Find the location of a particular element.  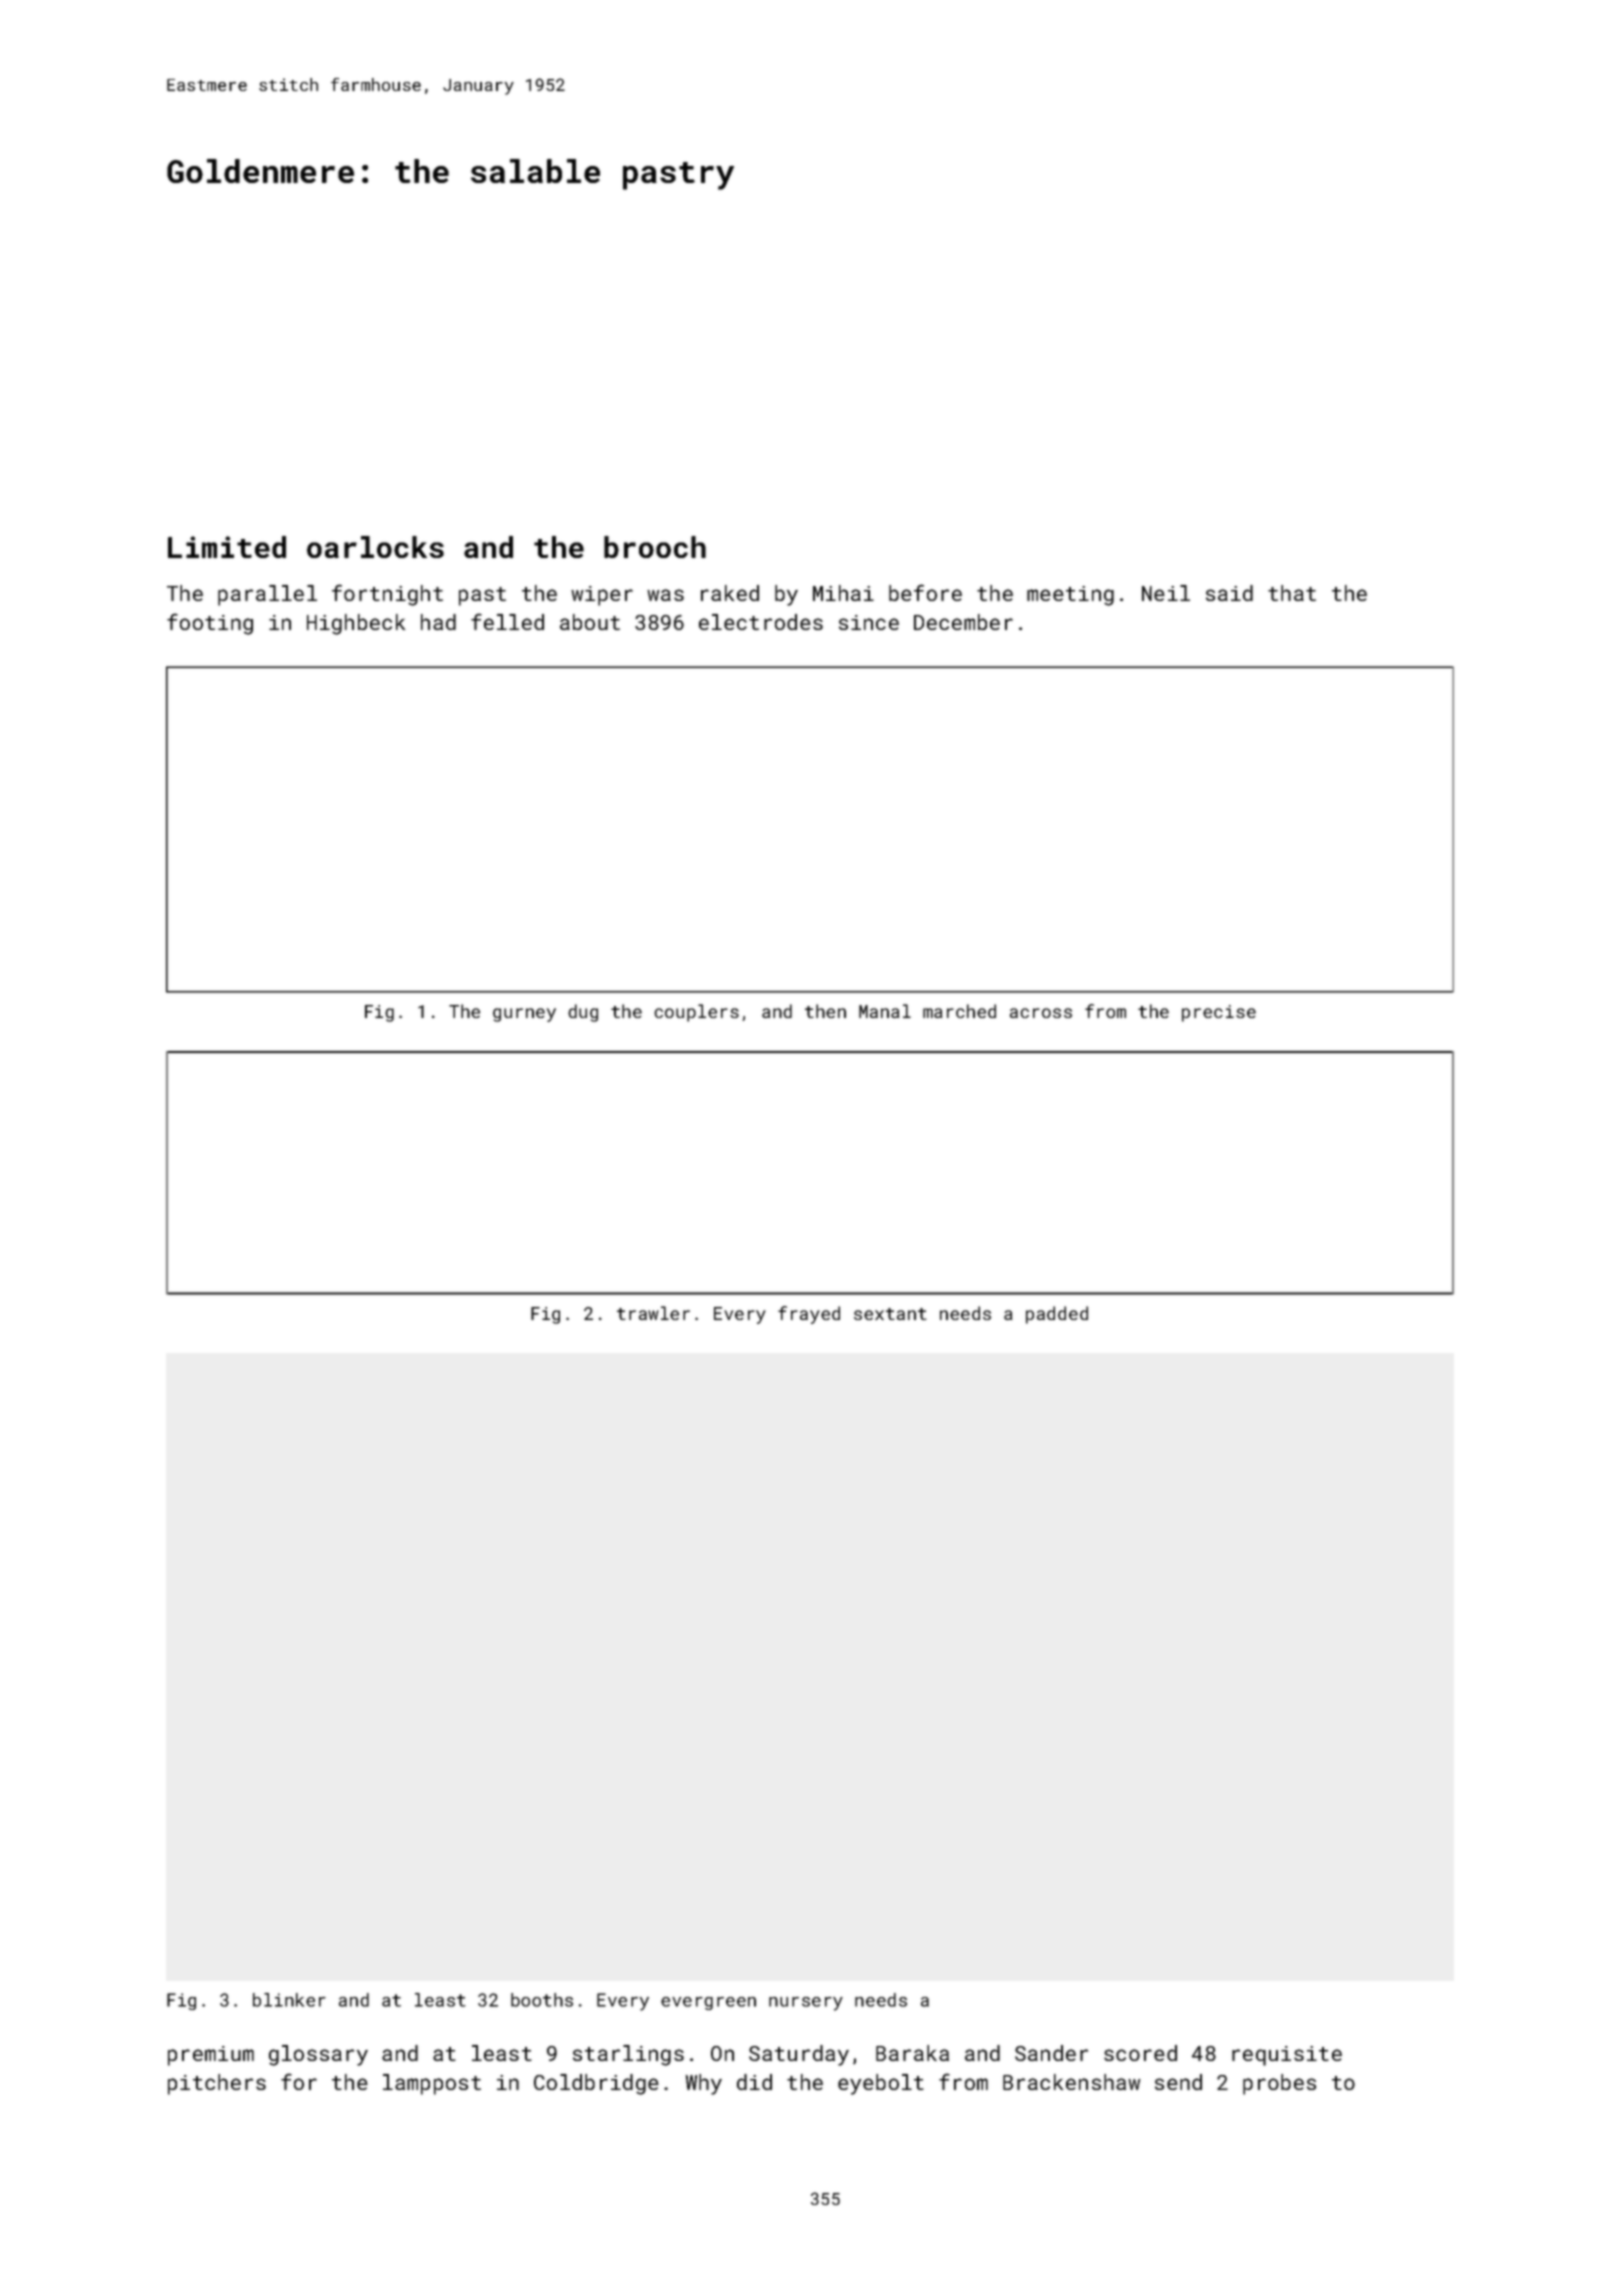

requisite is located at coordinates (1287, 2056).
